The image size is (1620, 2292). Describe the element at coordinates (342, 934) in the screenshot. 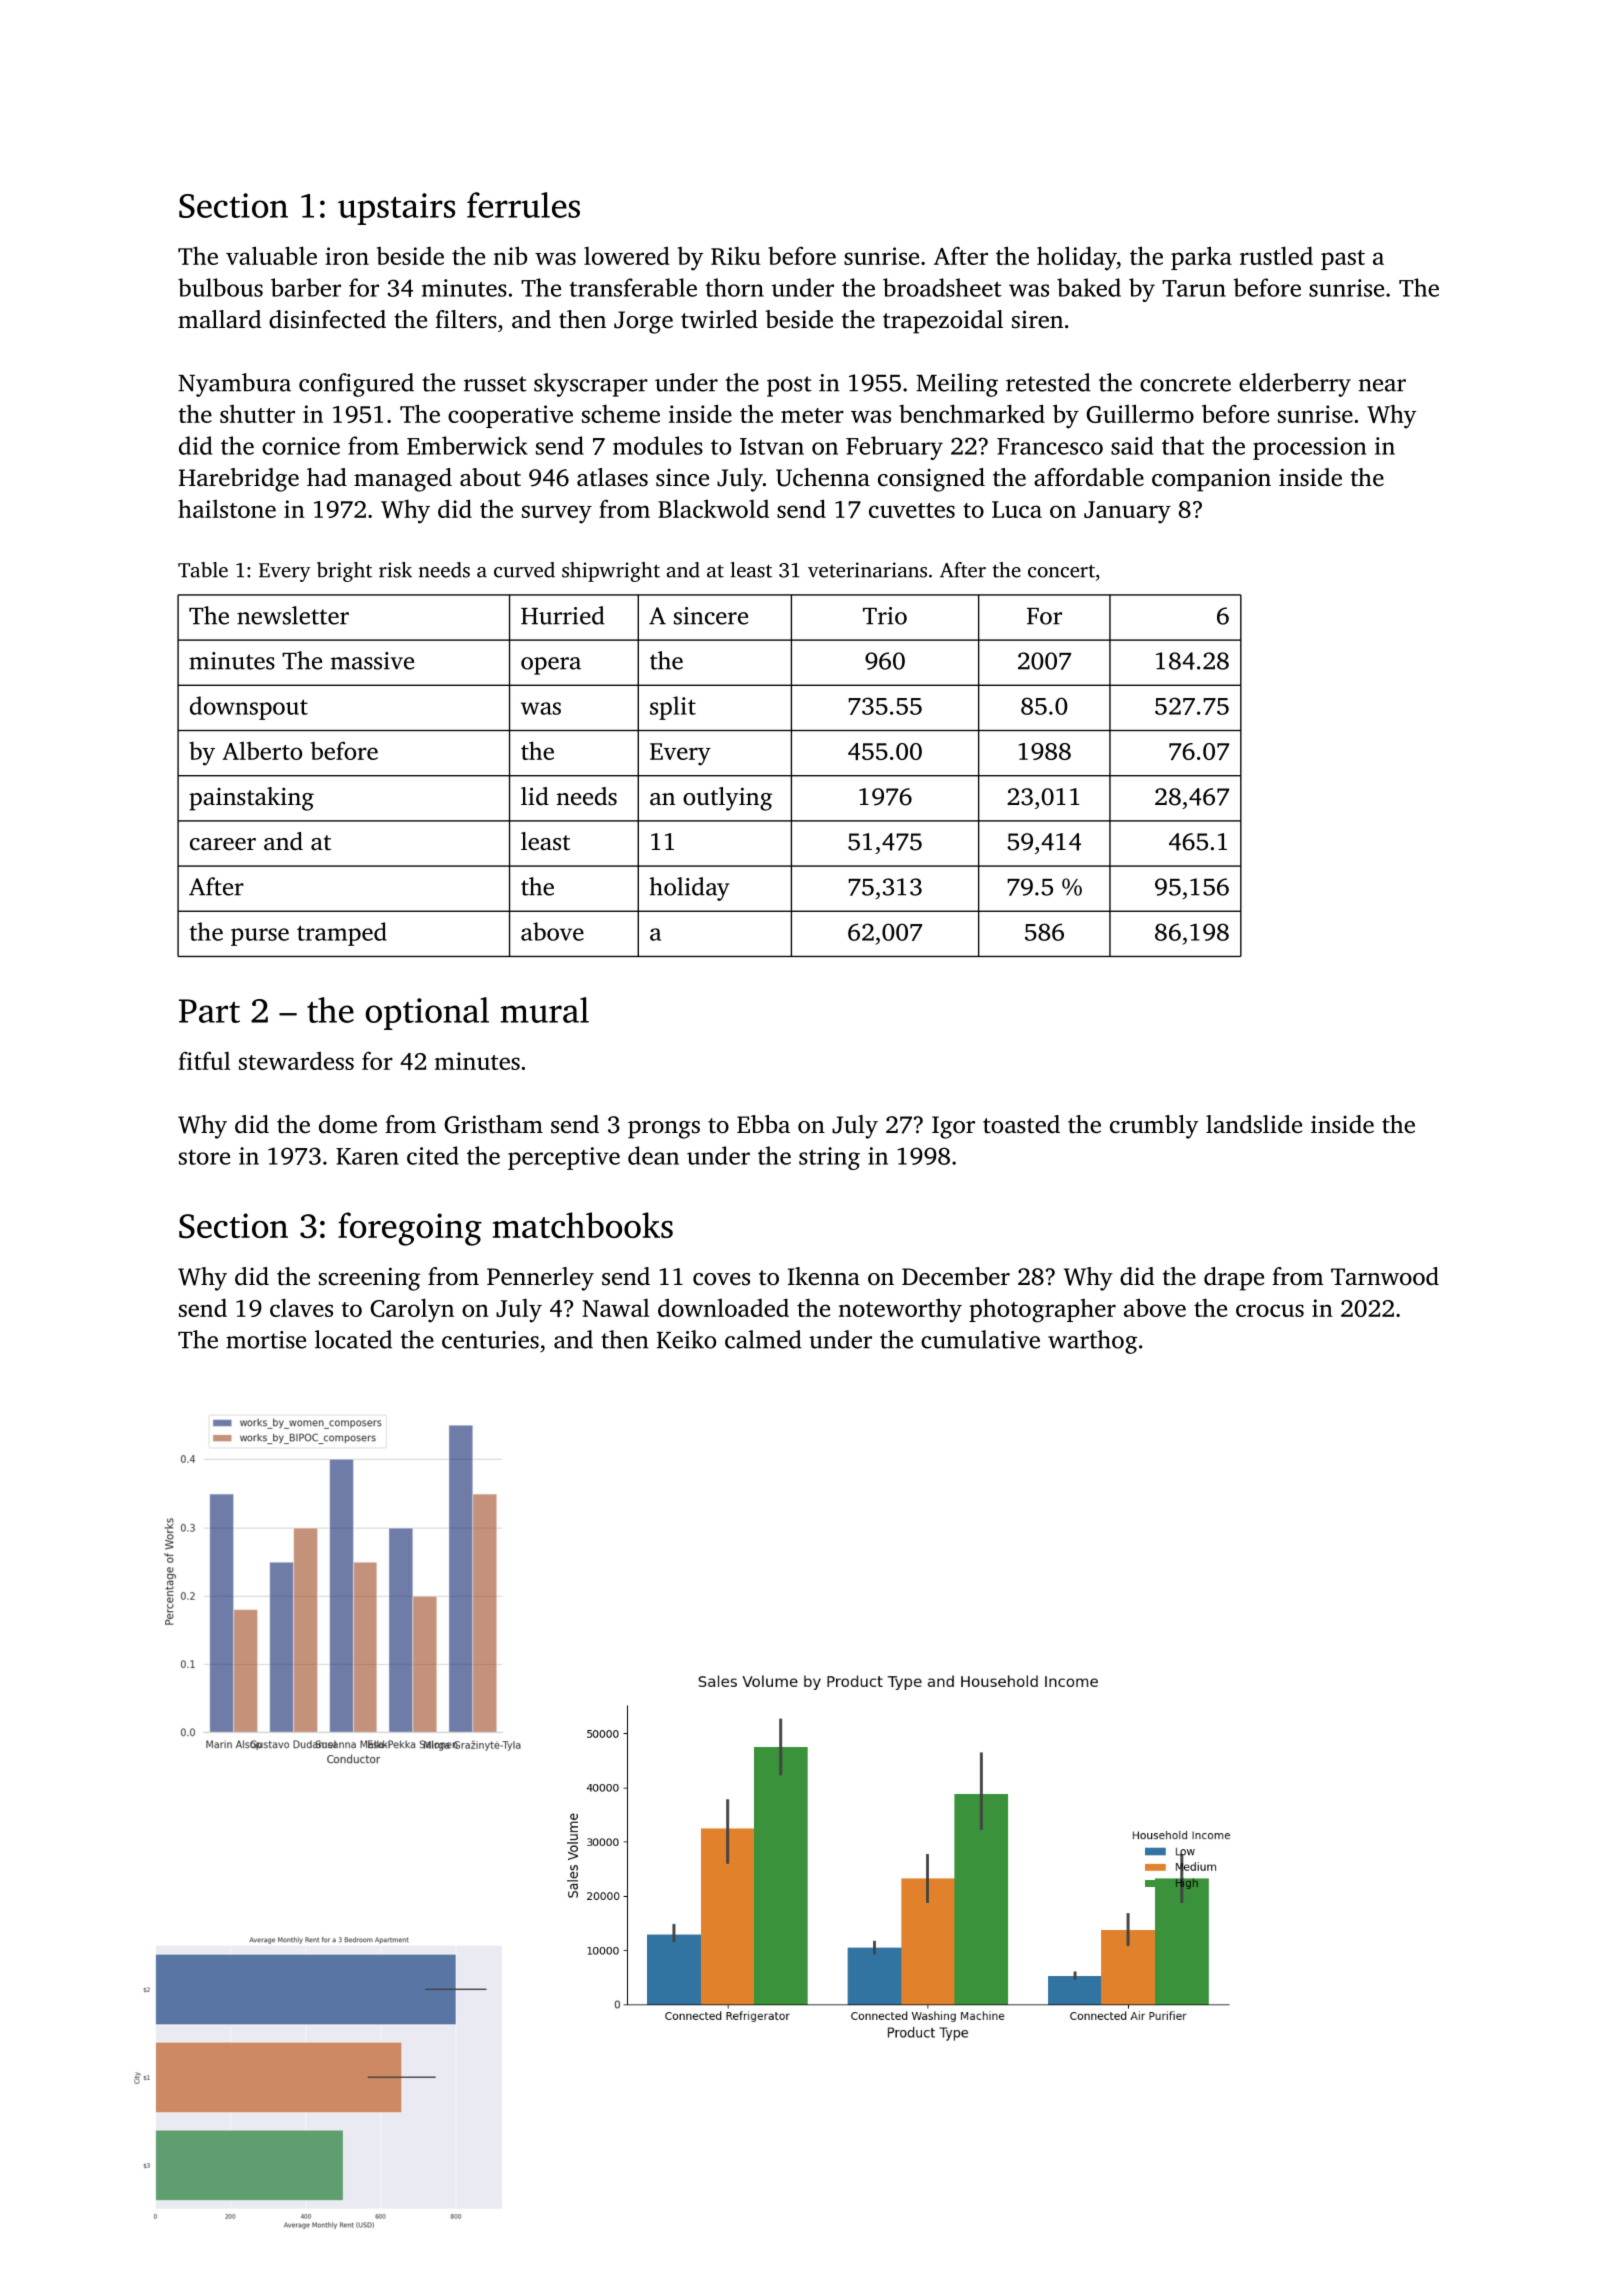

I see `tramped` at that location.
